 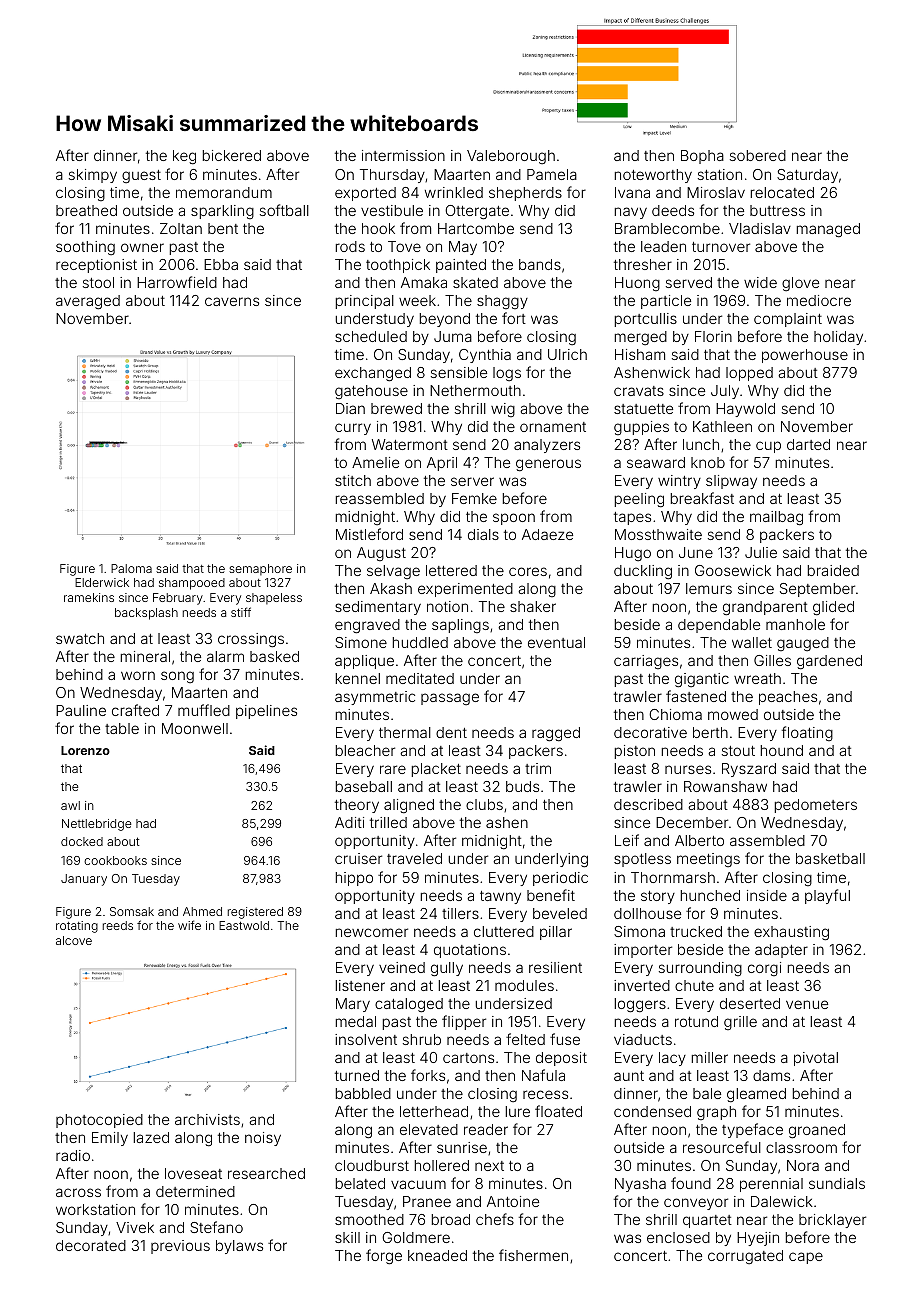 I want to click on curry, so click(x=353, y=429).
